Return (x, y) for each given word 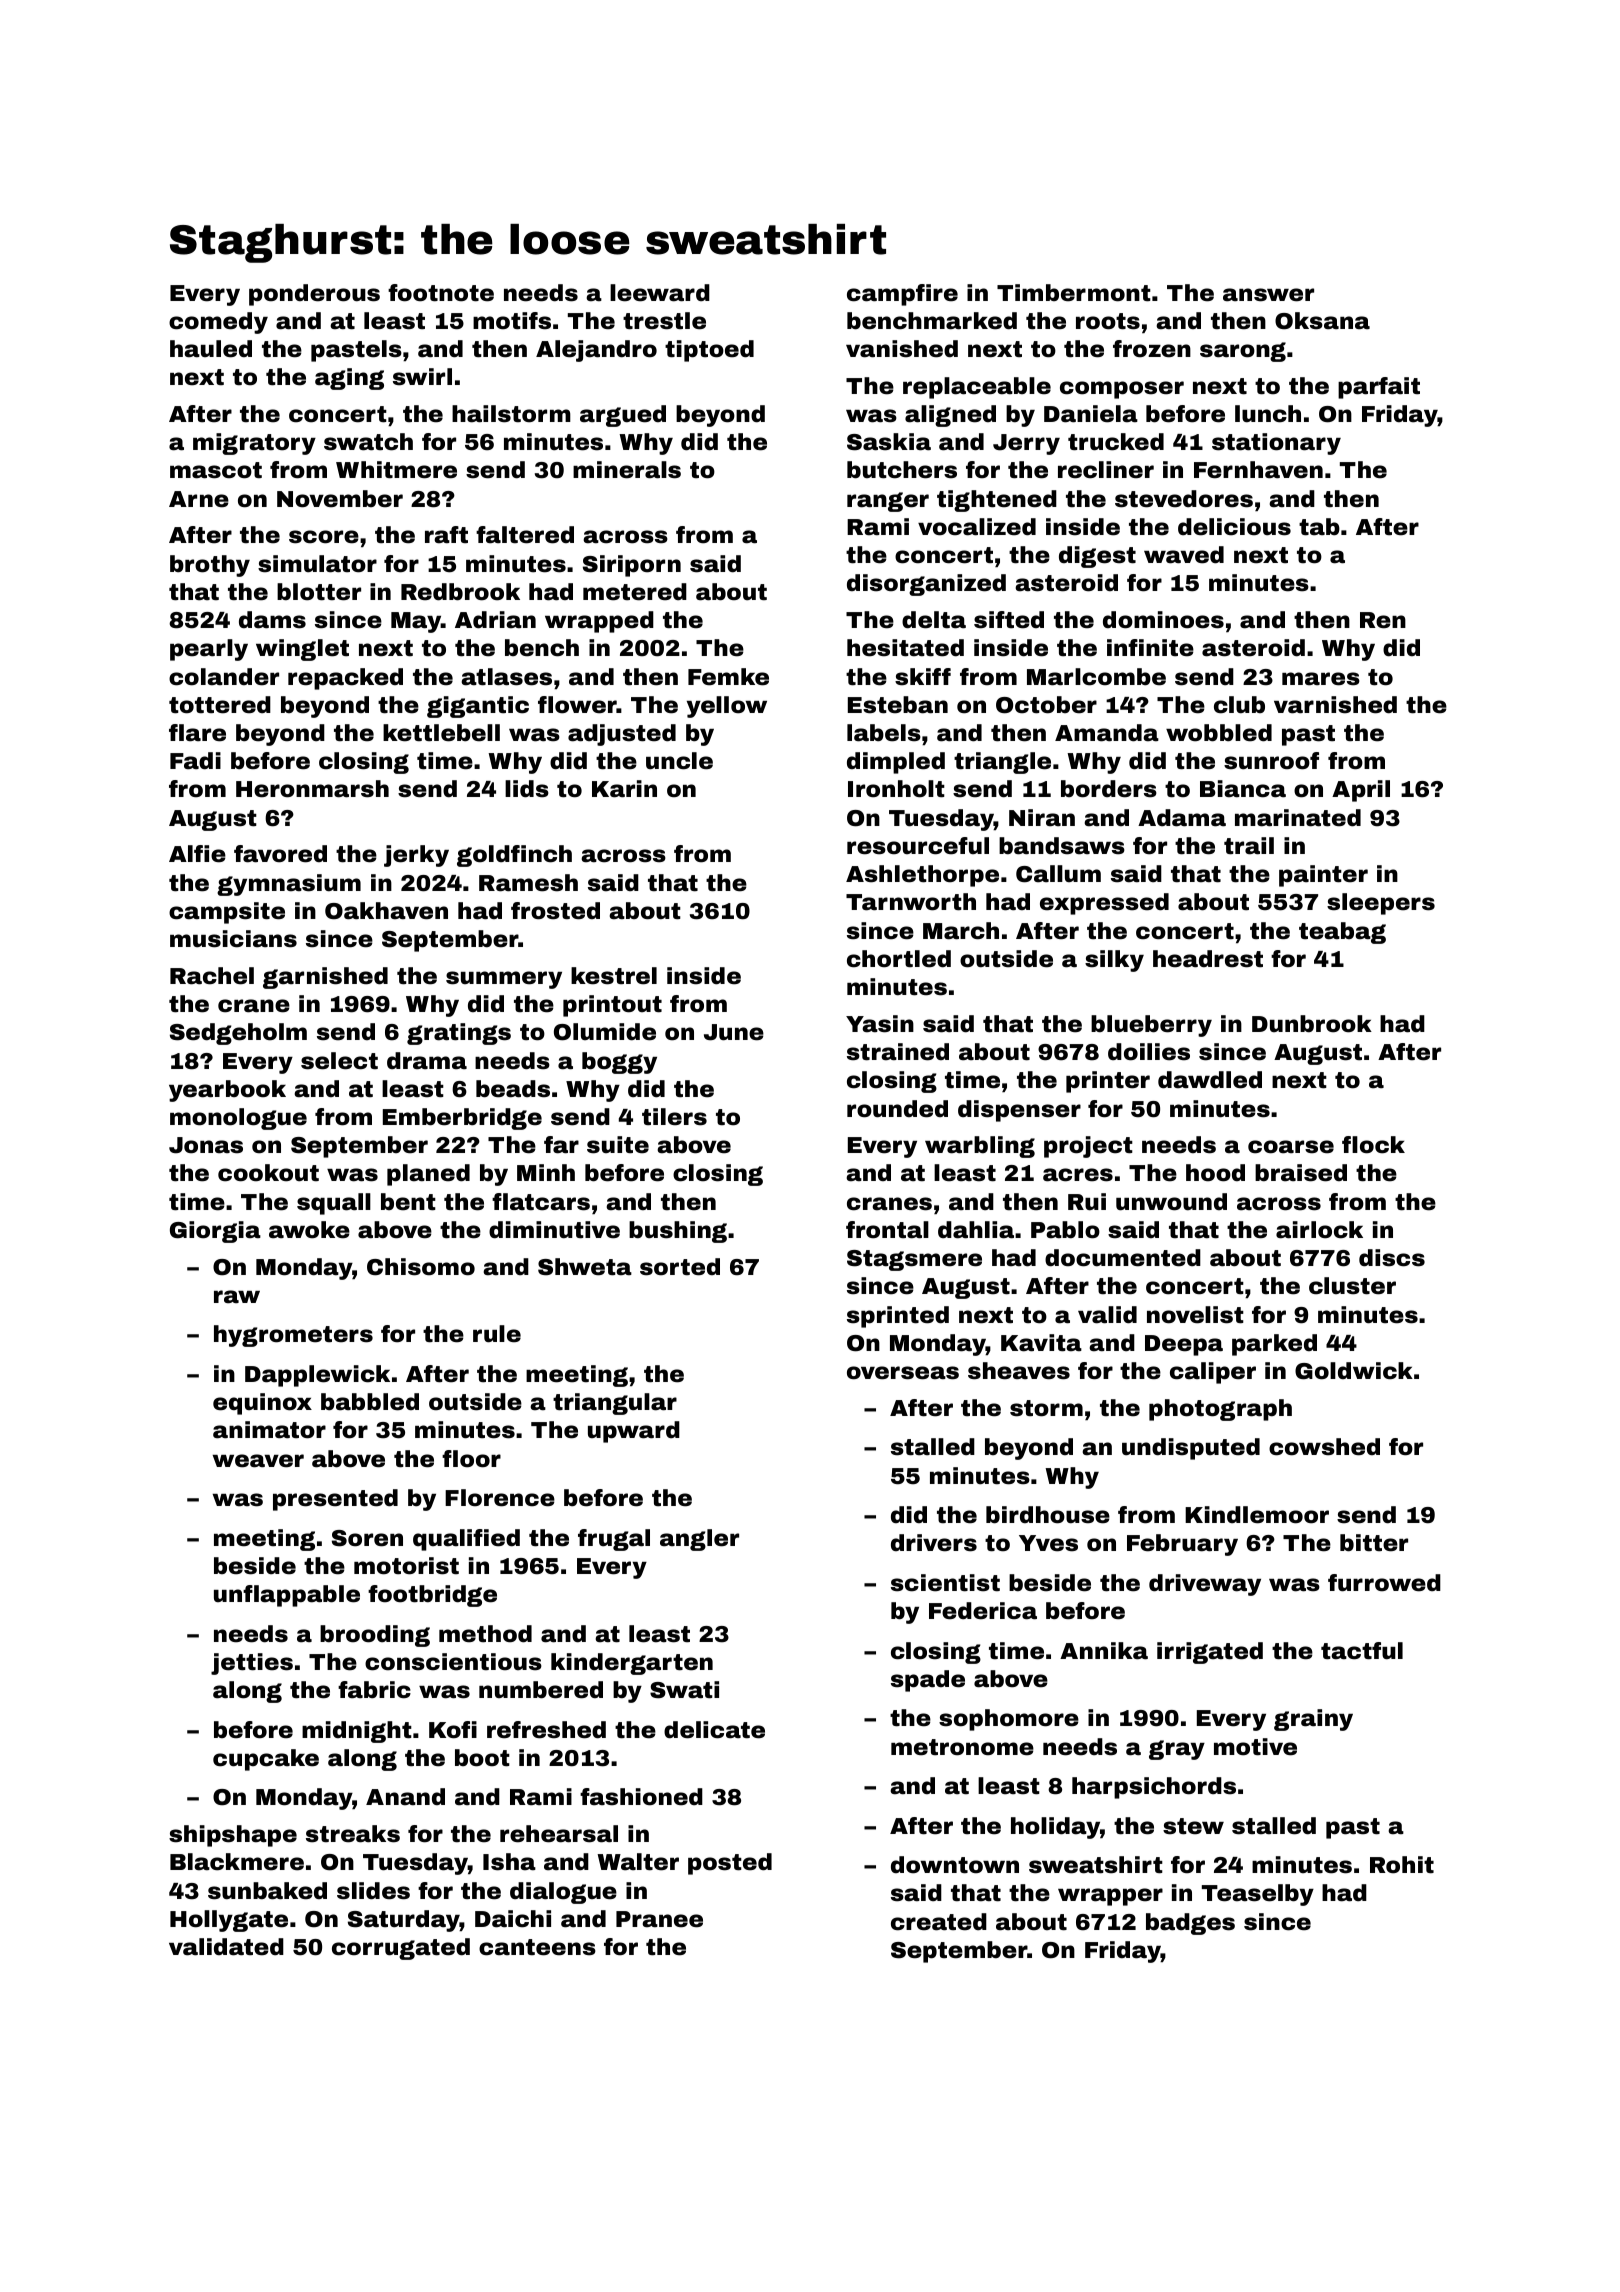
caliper (1213, 1373)
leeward (660, 293)
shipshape (233, 1836)
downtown (955, 1865)
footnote (441, 293)
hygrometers (293, 1336)
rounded (897, 1109)
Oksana (1322, 321)
